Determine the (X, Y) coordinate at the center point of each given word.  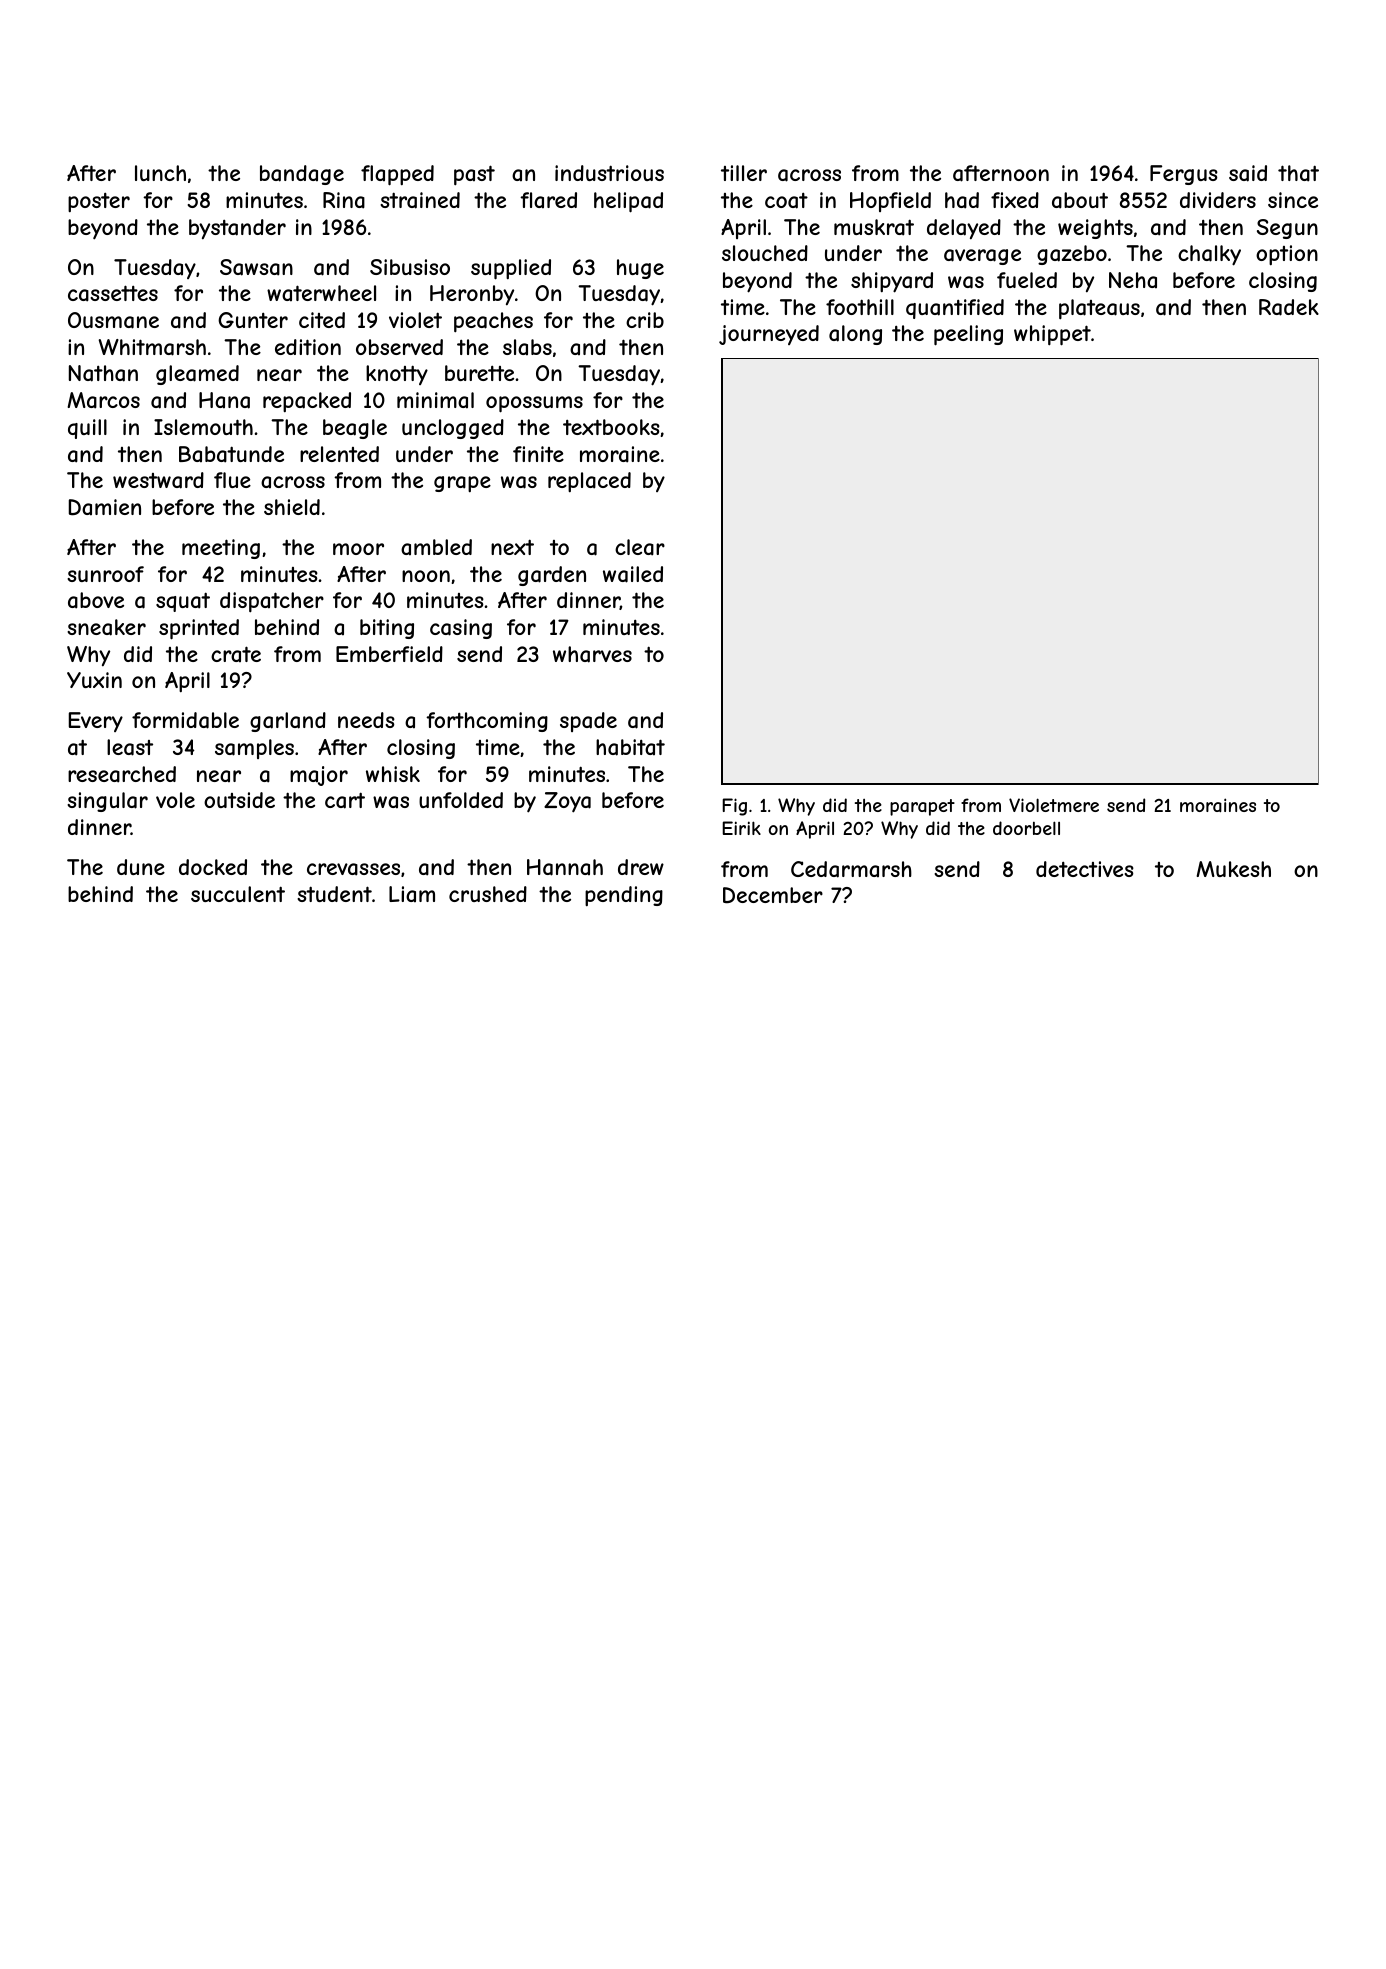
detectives (1085, 869)
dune (141, 867)
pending (624, 896)
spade (588, 722)
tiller (744, 173)
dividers (1218, 200)
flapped (397, 175)
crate (236, 654)
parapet (922, 807)
